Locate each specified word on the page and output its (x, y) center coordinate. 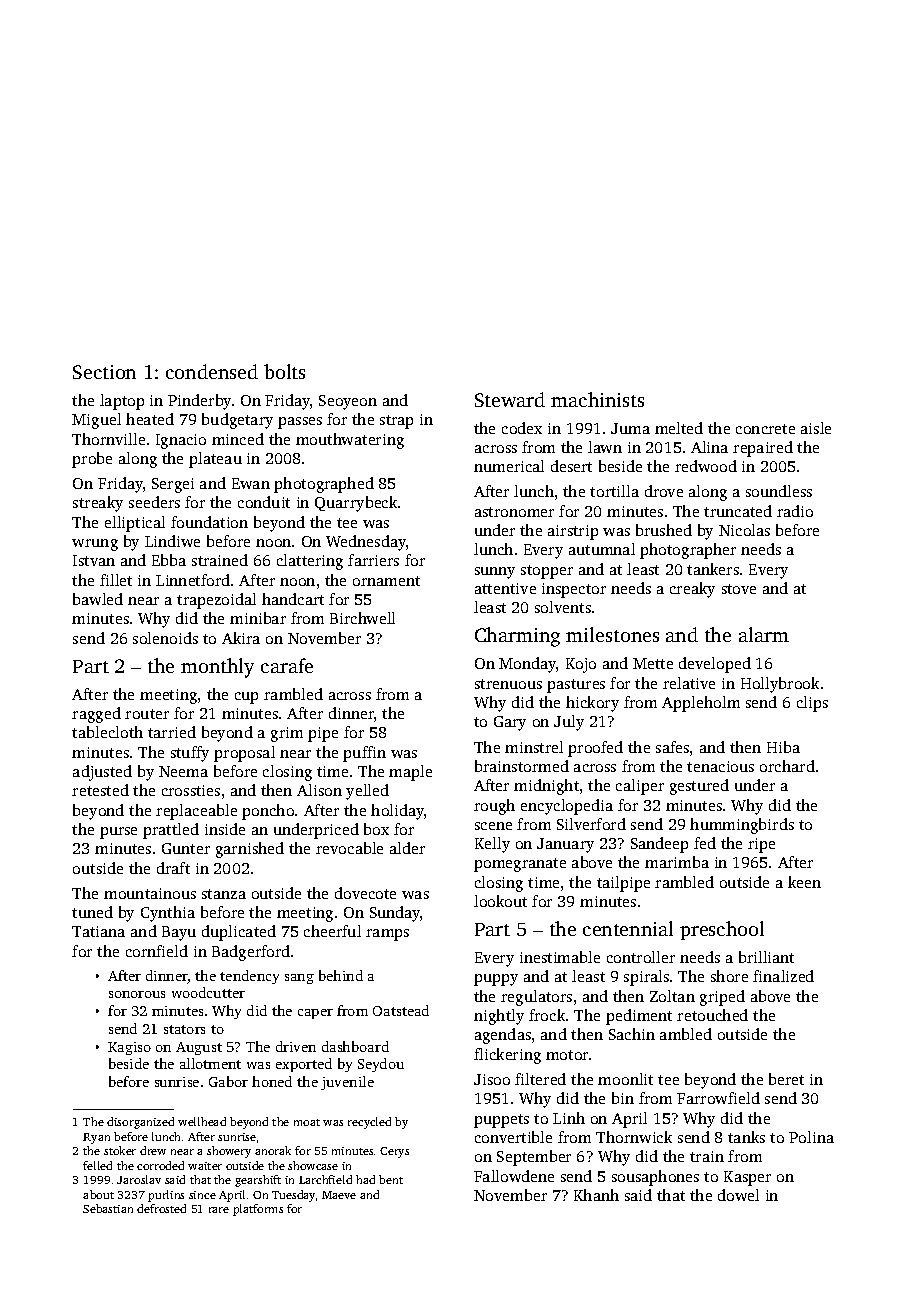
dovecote (365, 893)
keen (804, 882)
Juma (630, 428)
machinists (597, 399)
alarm (764, 634)
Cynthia (168, 914)
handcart (293, 599)
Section (104, 372)
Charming (517, 637)
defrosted (161, 1208)
